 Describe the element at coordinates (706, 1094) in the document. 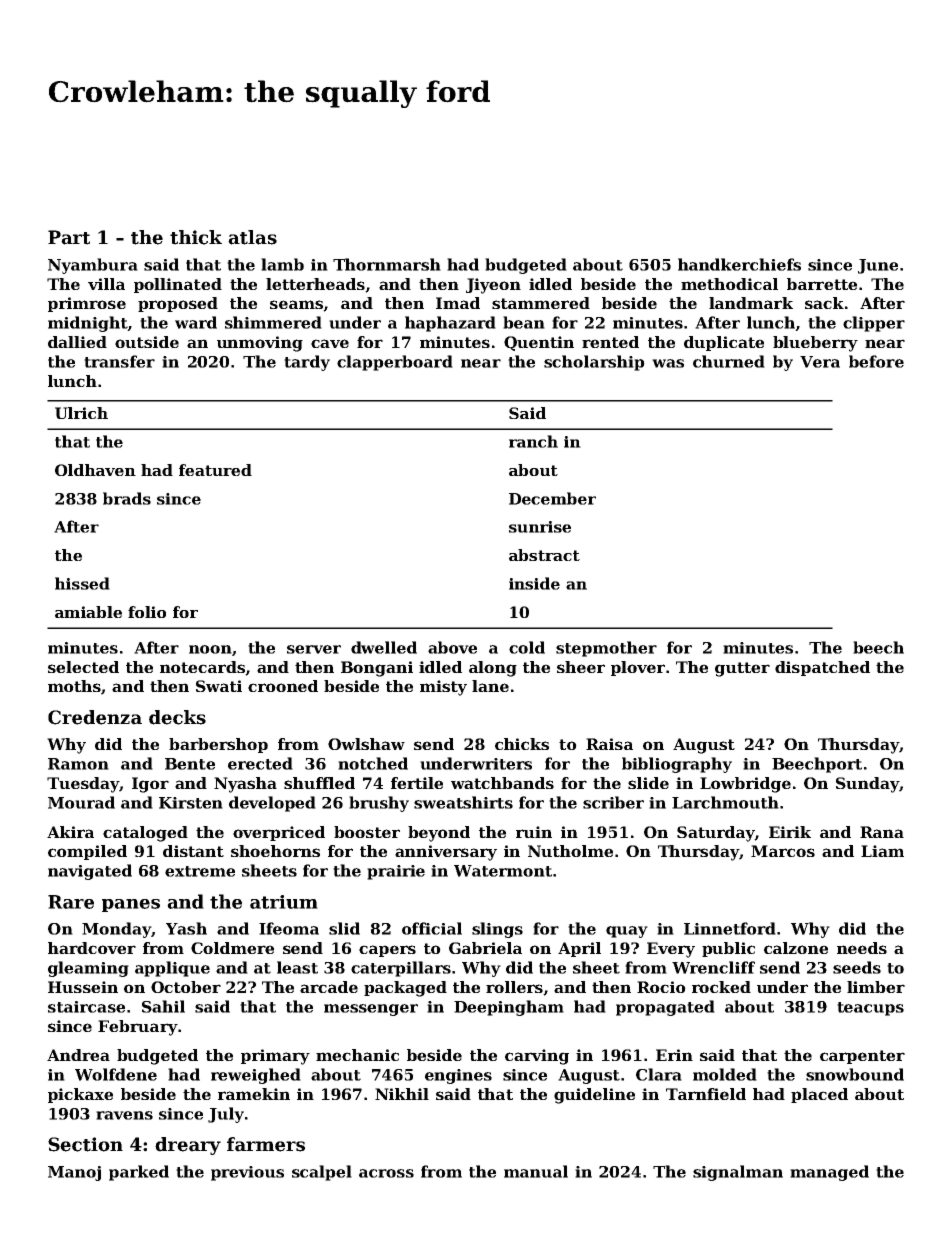

I see `Tarnfield` at that location.
